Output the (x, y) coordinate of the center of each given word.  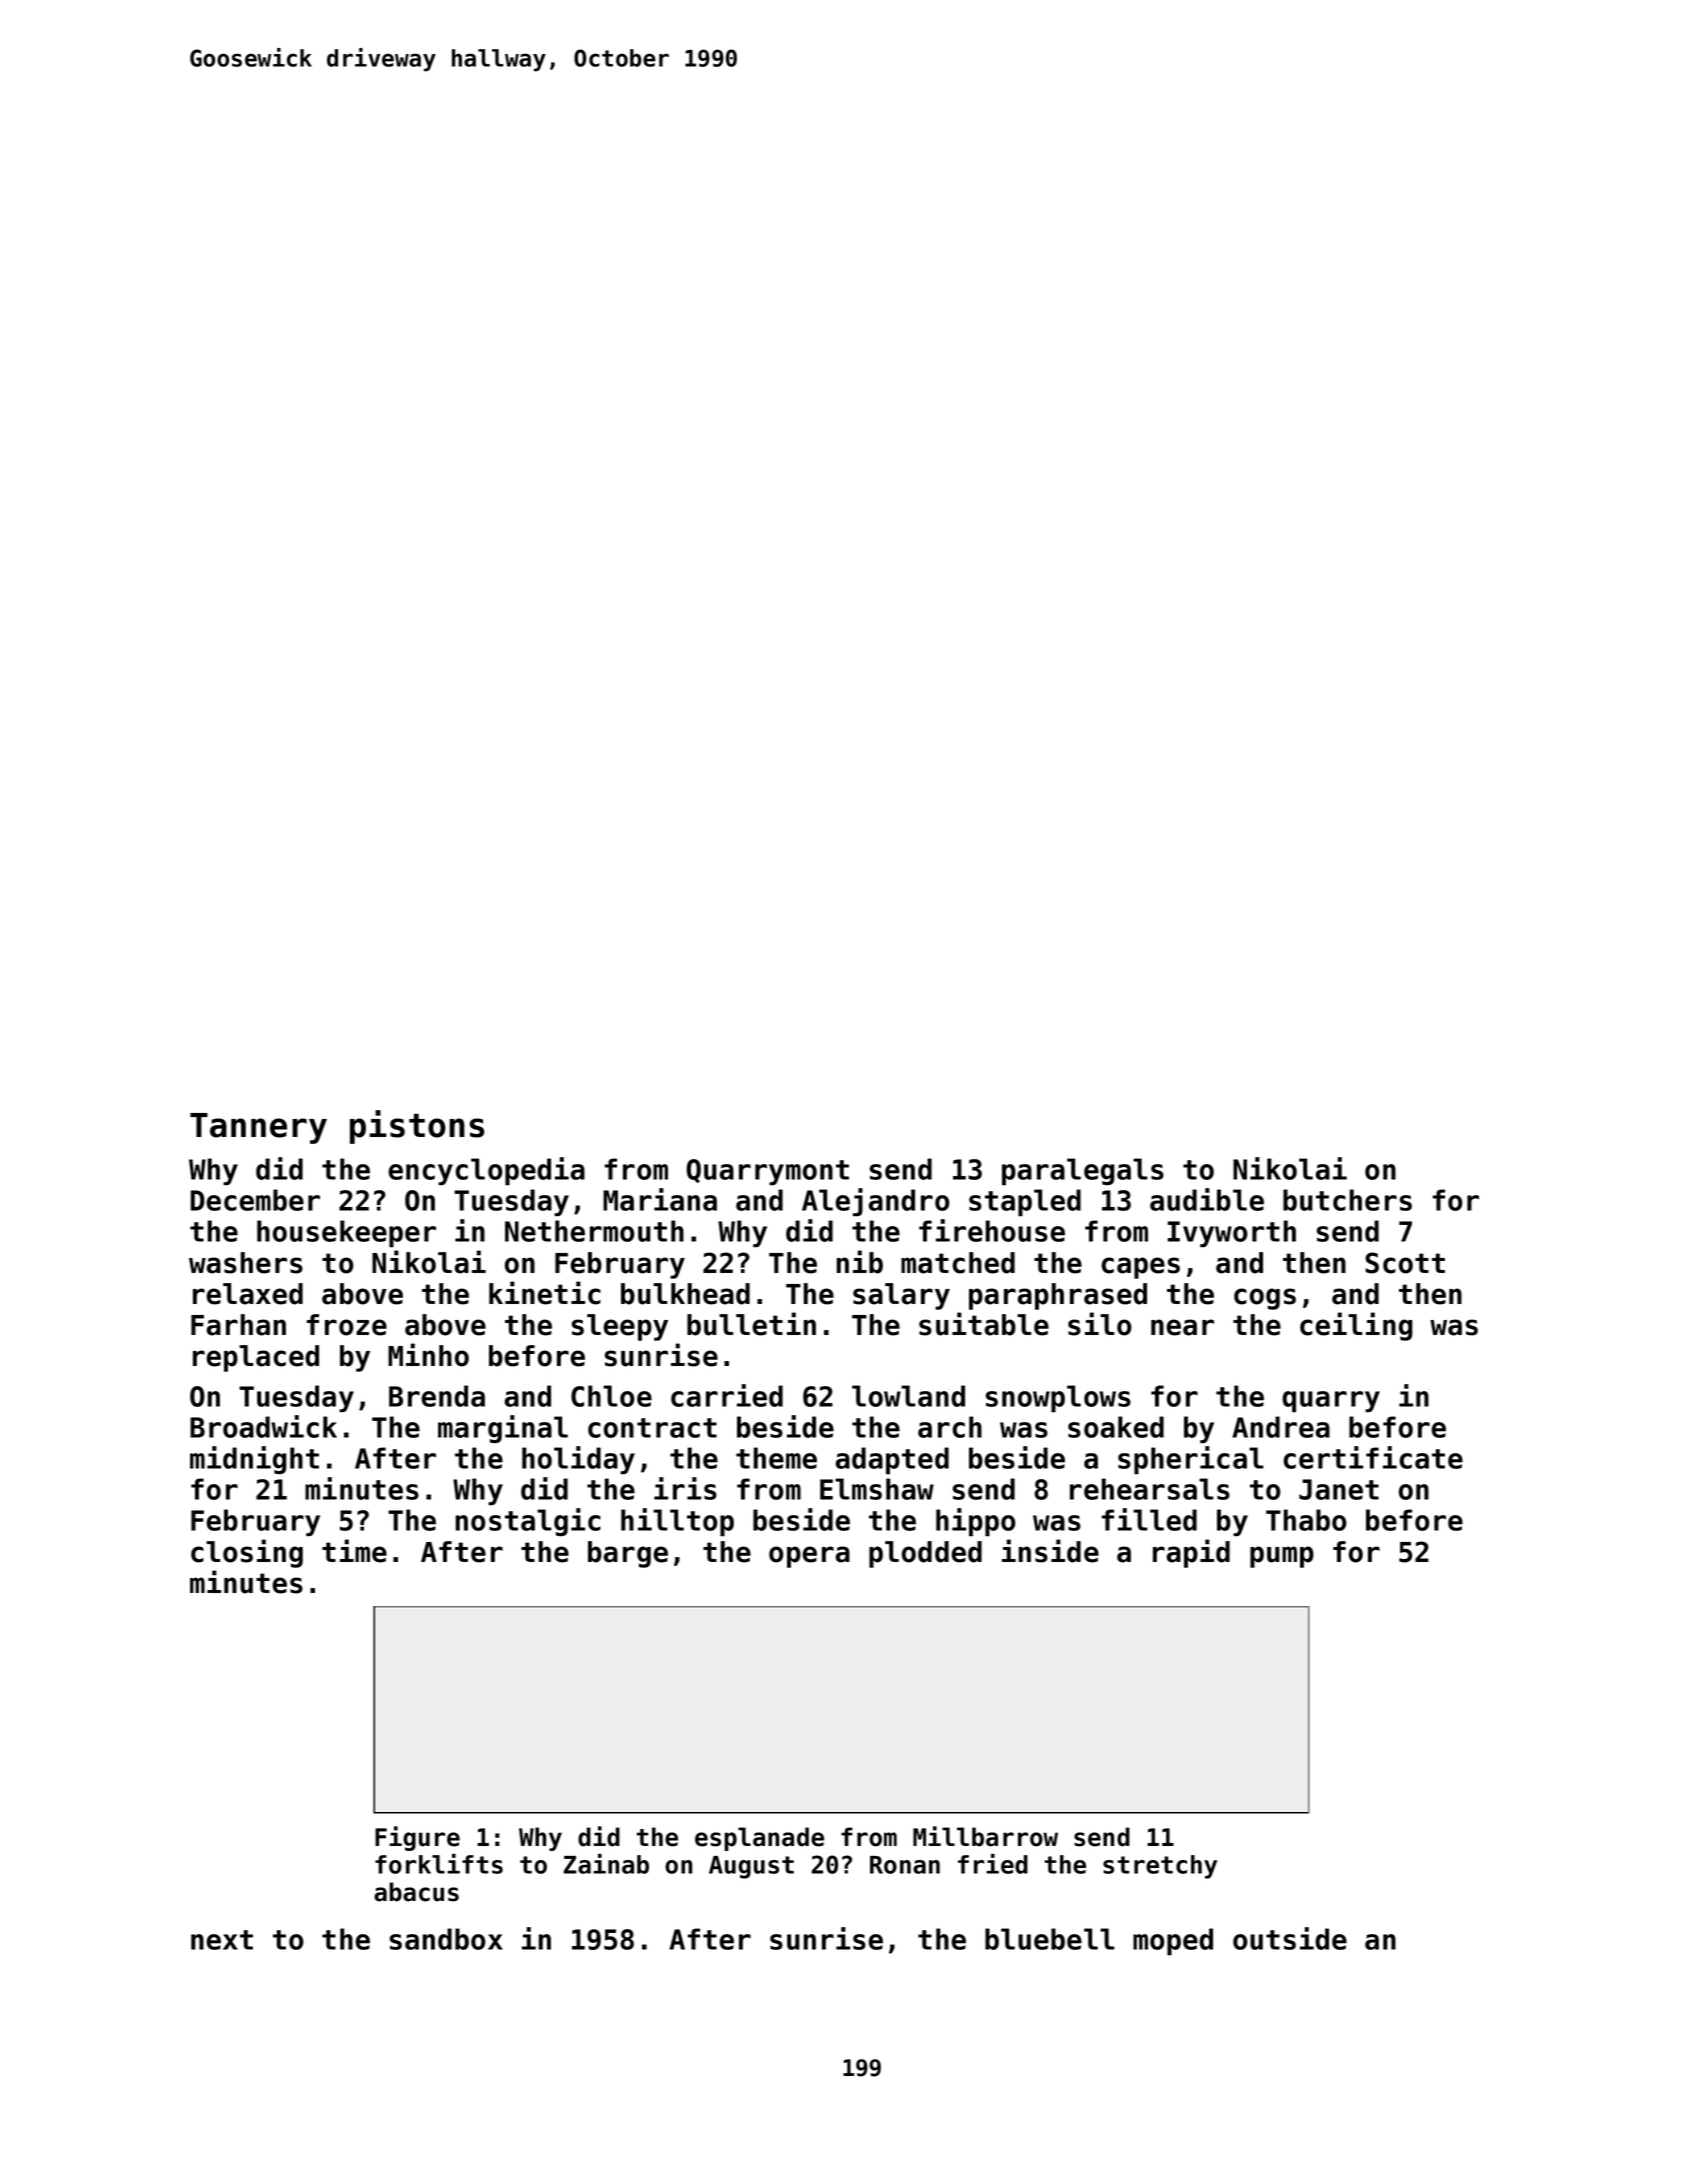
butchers (1347, 1200)
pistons (417, 1127)
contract (652, 1428)
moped (1173, 1942)
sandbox (446, 1939)
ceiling (1356, 1326)
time (354, 1551)
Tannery (258, 1128)
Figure (417, 1838)
